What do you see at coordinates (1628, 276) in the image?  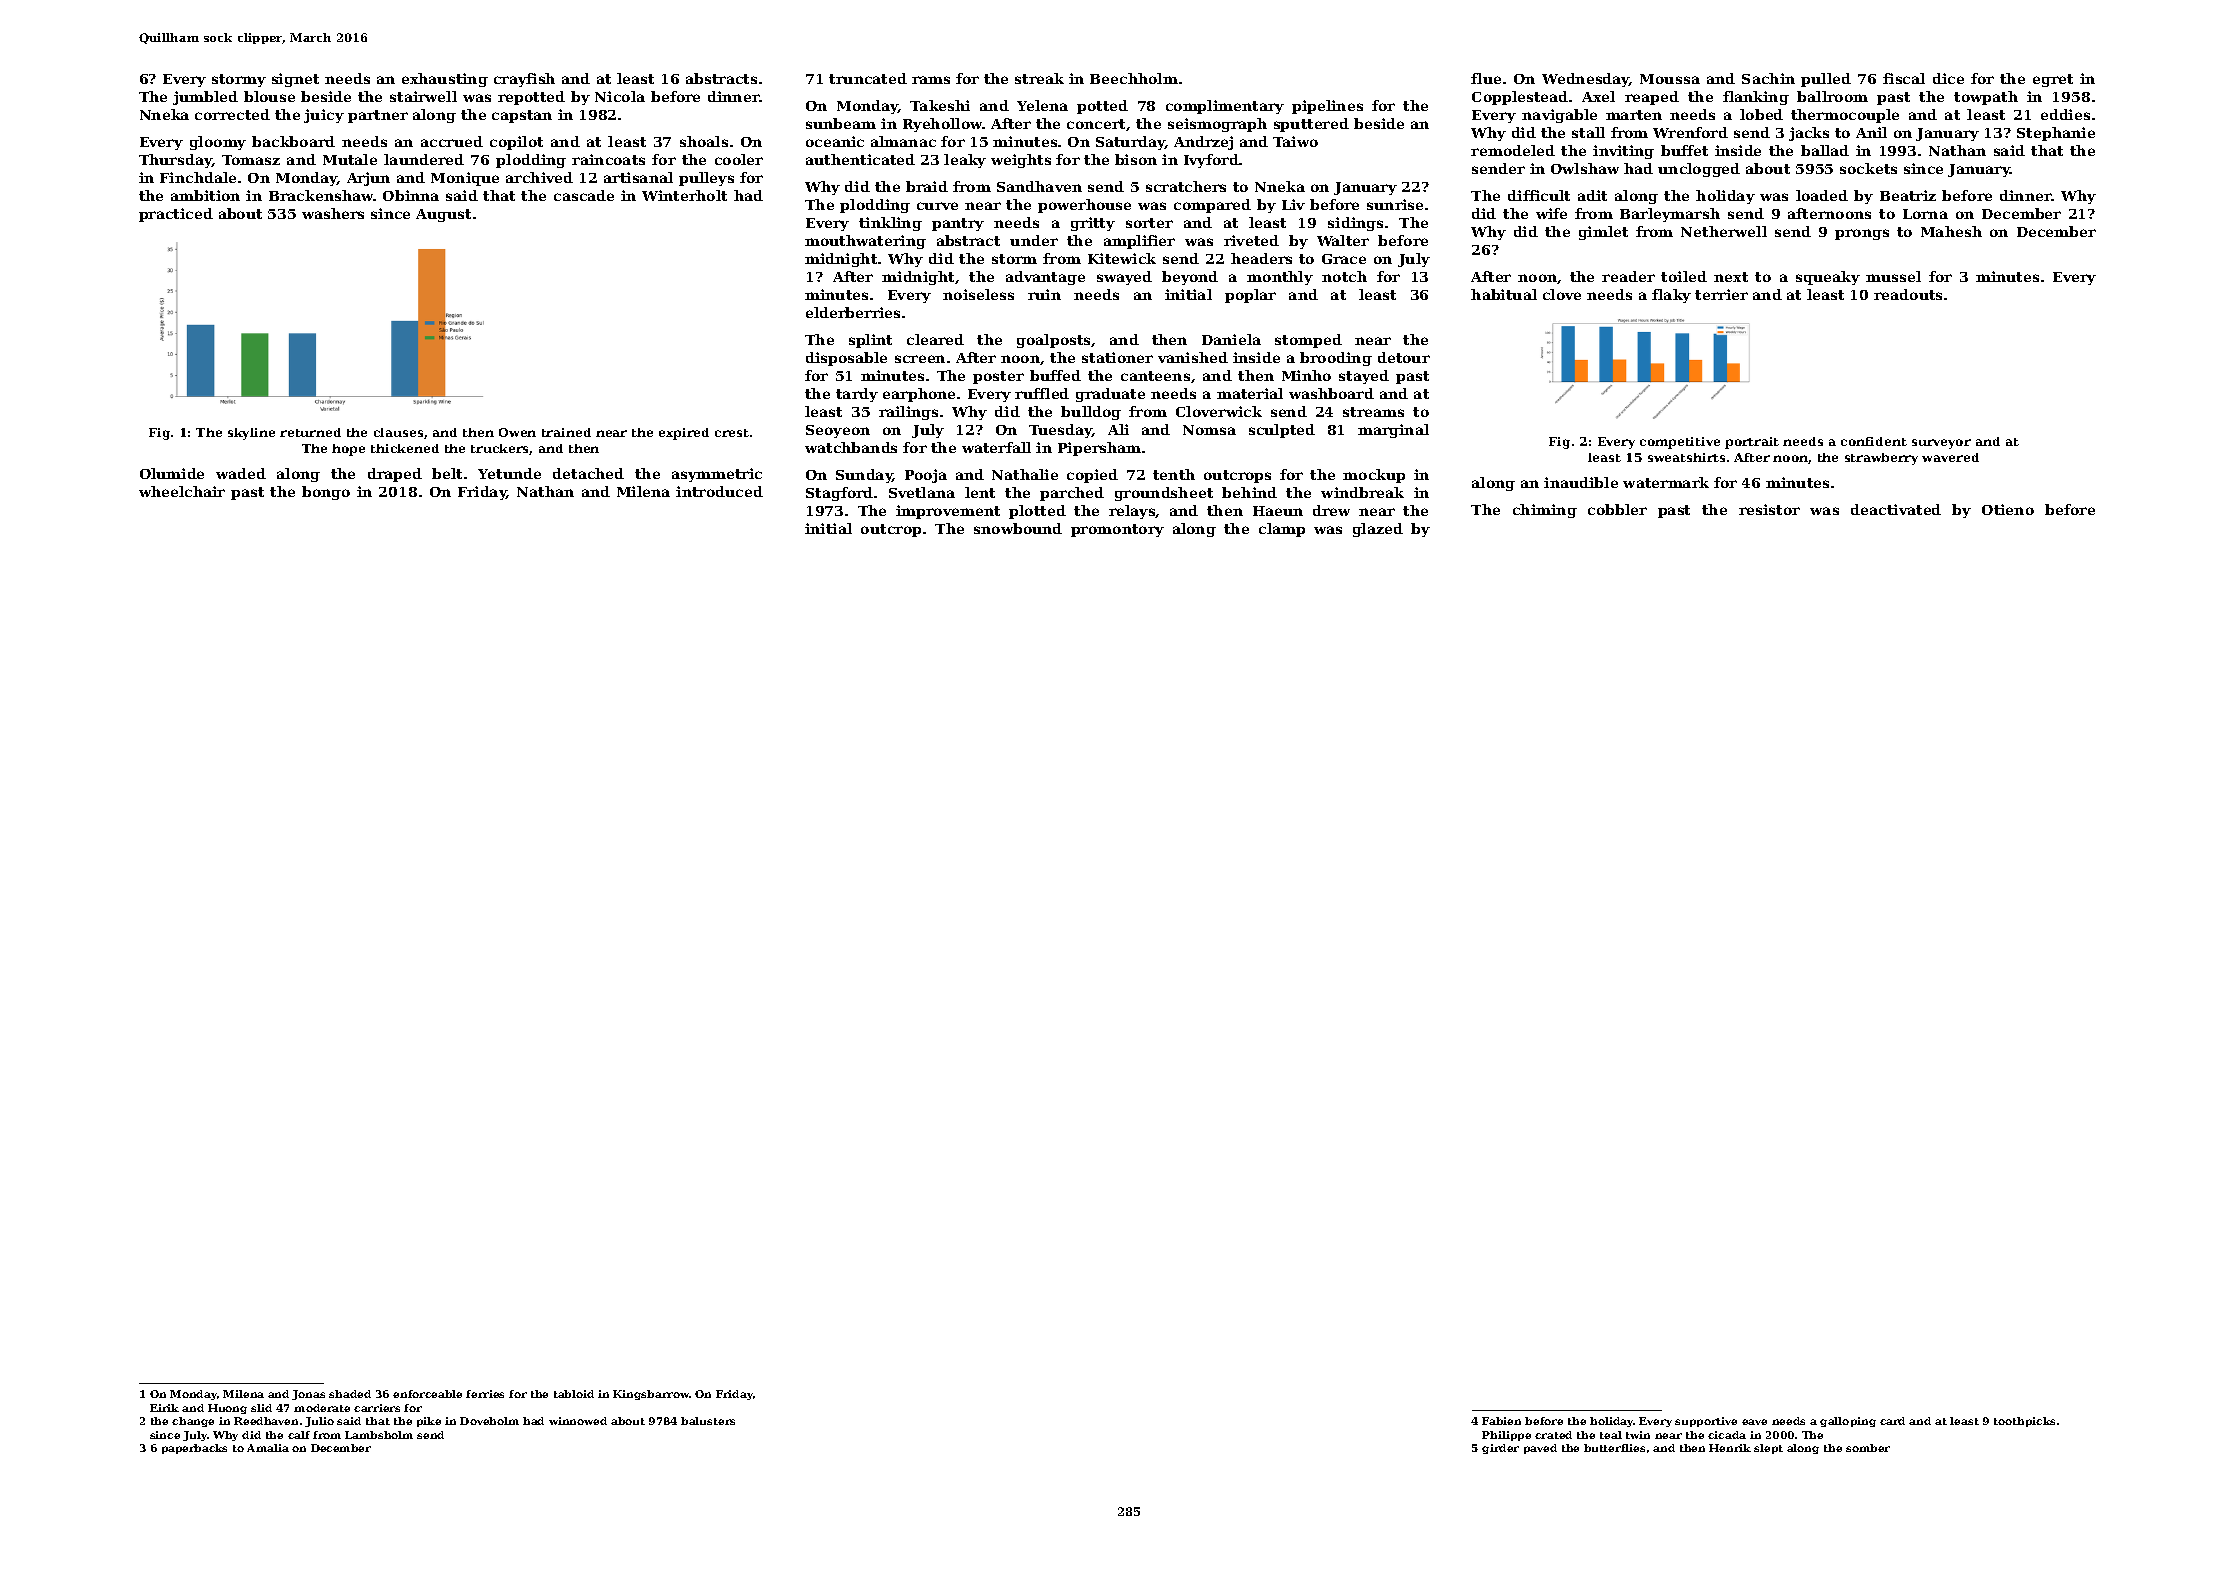 I see `reader` at bounding box center [1628, 276].
